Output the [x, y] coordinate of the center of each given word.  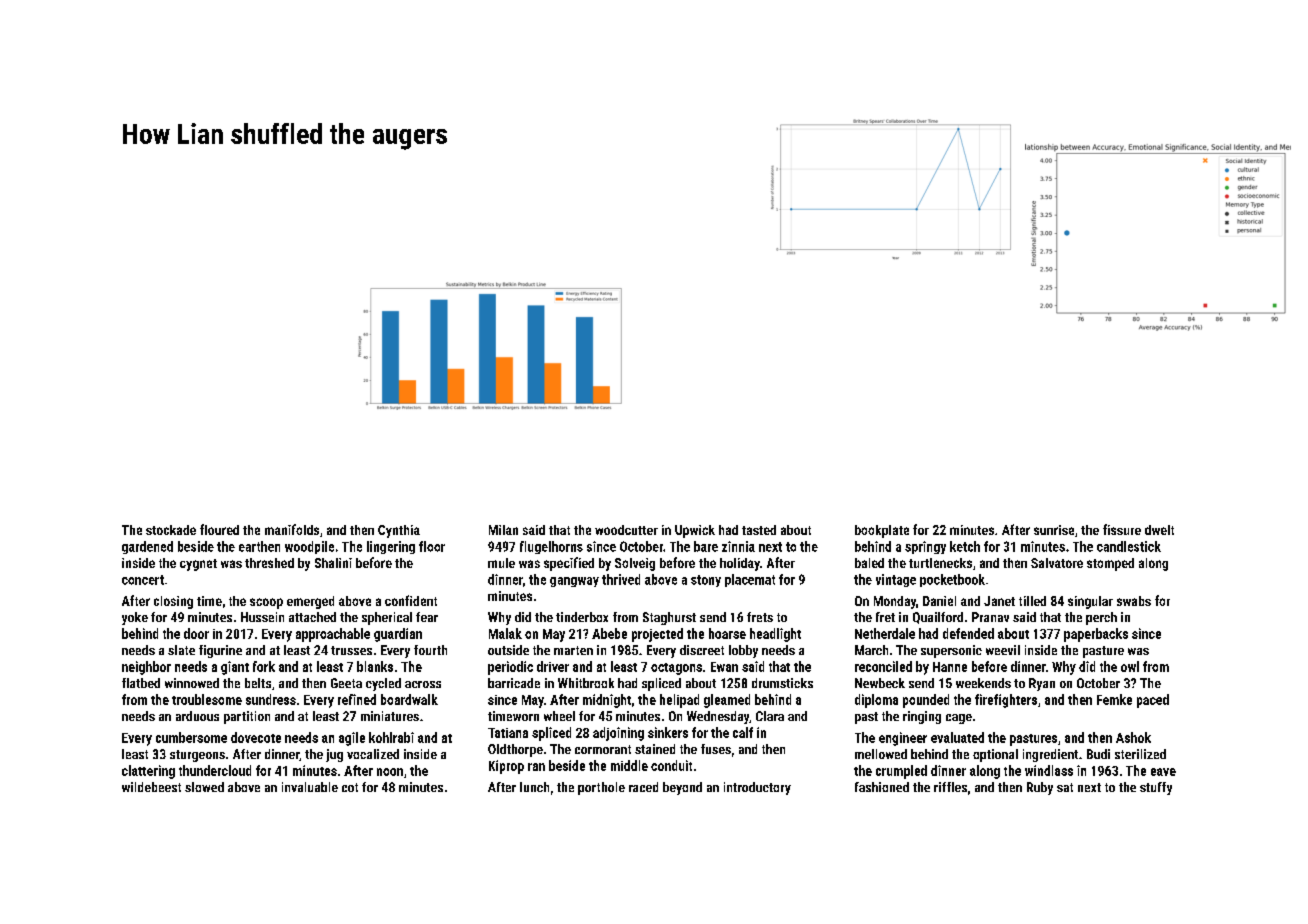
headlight [775, 635]
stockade [171, 530]
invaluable [310, 787]
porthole [601, 788]
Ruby [1040, 788]
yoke [135, 618]
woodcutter [626, 530]
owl [1130, 666]
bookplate [882, 531]
